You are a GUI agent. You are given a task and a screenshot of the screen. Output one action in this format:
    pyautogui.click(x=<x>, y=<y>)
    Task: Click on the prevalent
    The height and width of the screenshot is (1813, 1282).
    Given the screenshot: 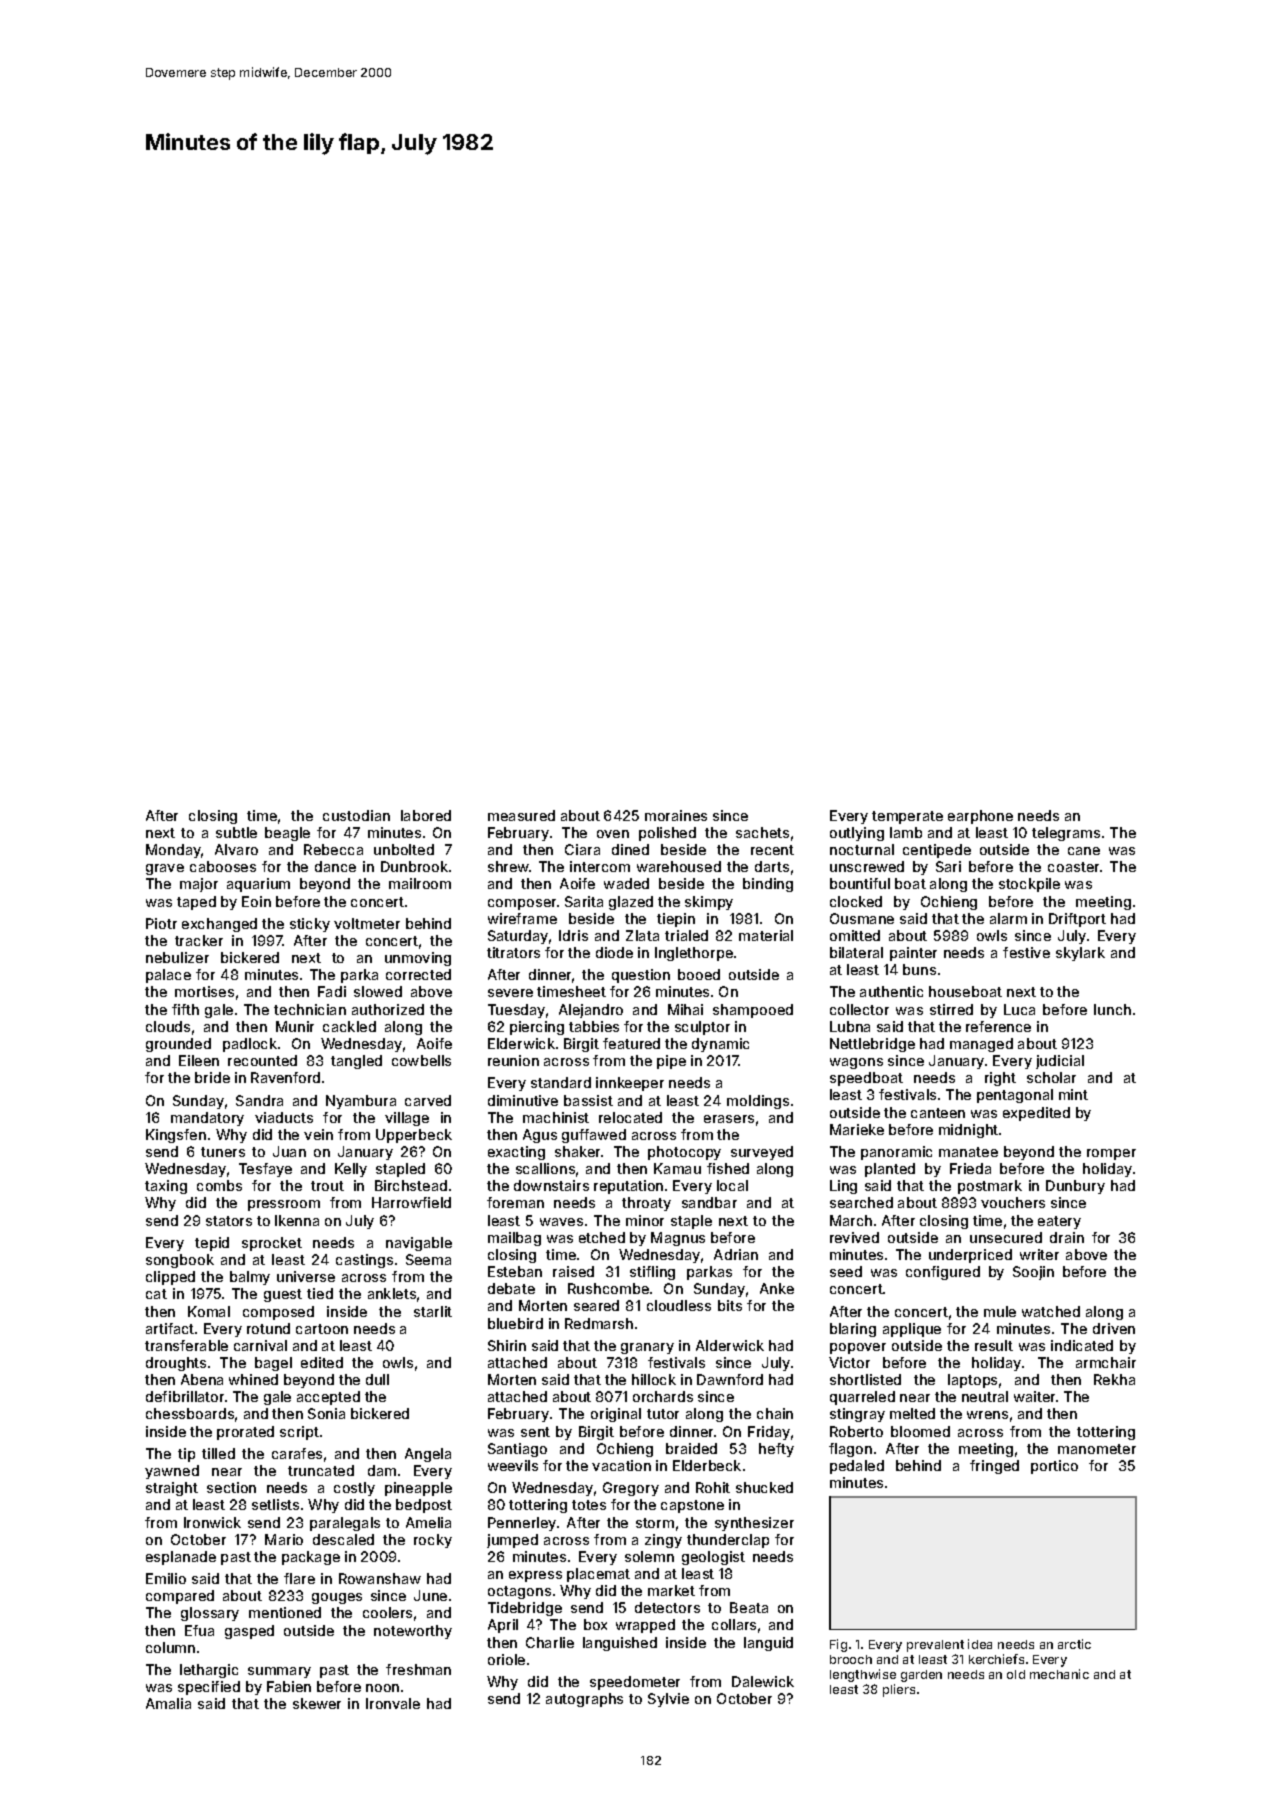 What is the action you would take?
    pyautogui.click(x=935, y=1646)
